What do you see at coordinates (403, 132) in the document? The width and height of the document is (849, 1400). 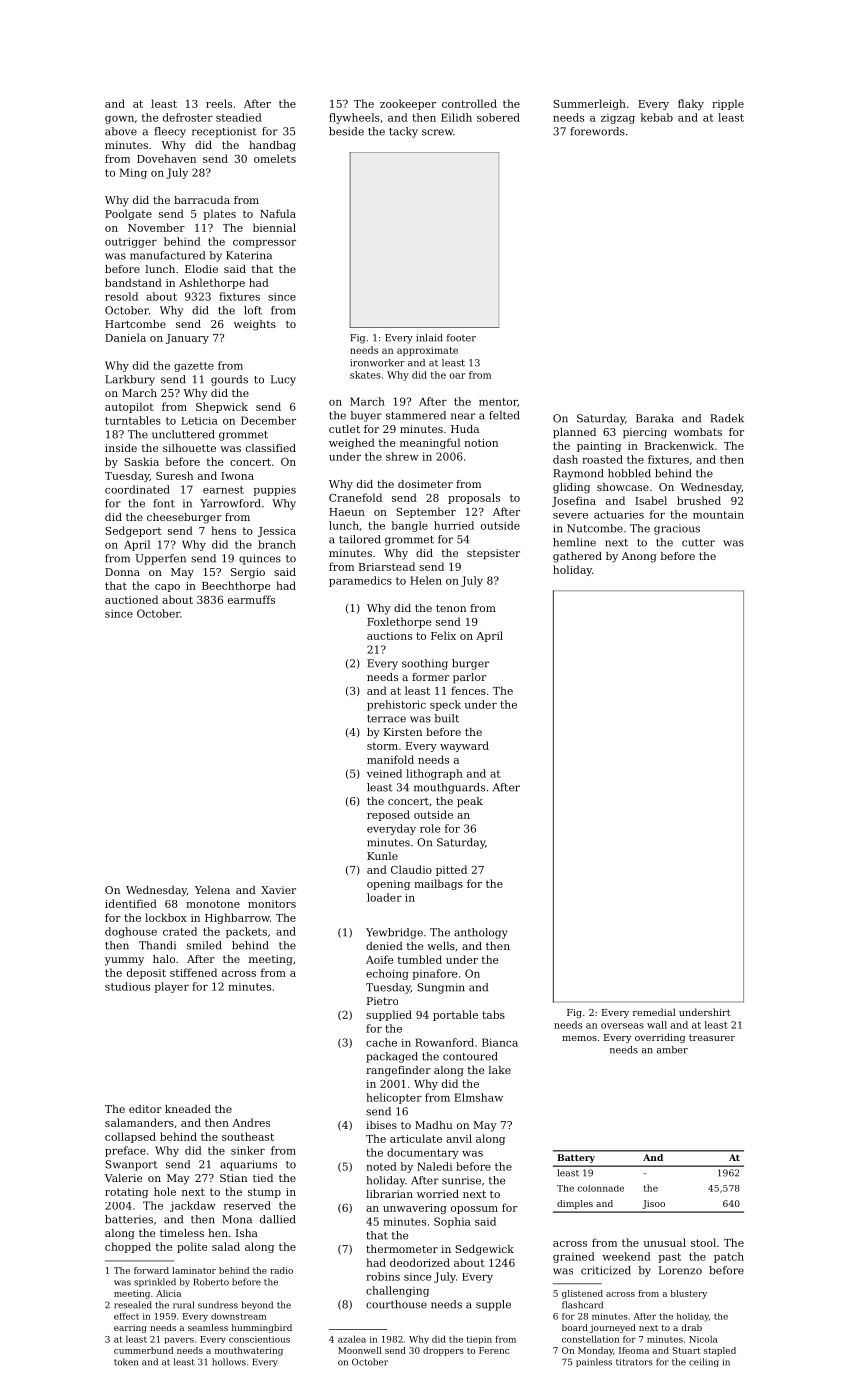 I see `tacky` at bounding box center [403, 132].
